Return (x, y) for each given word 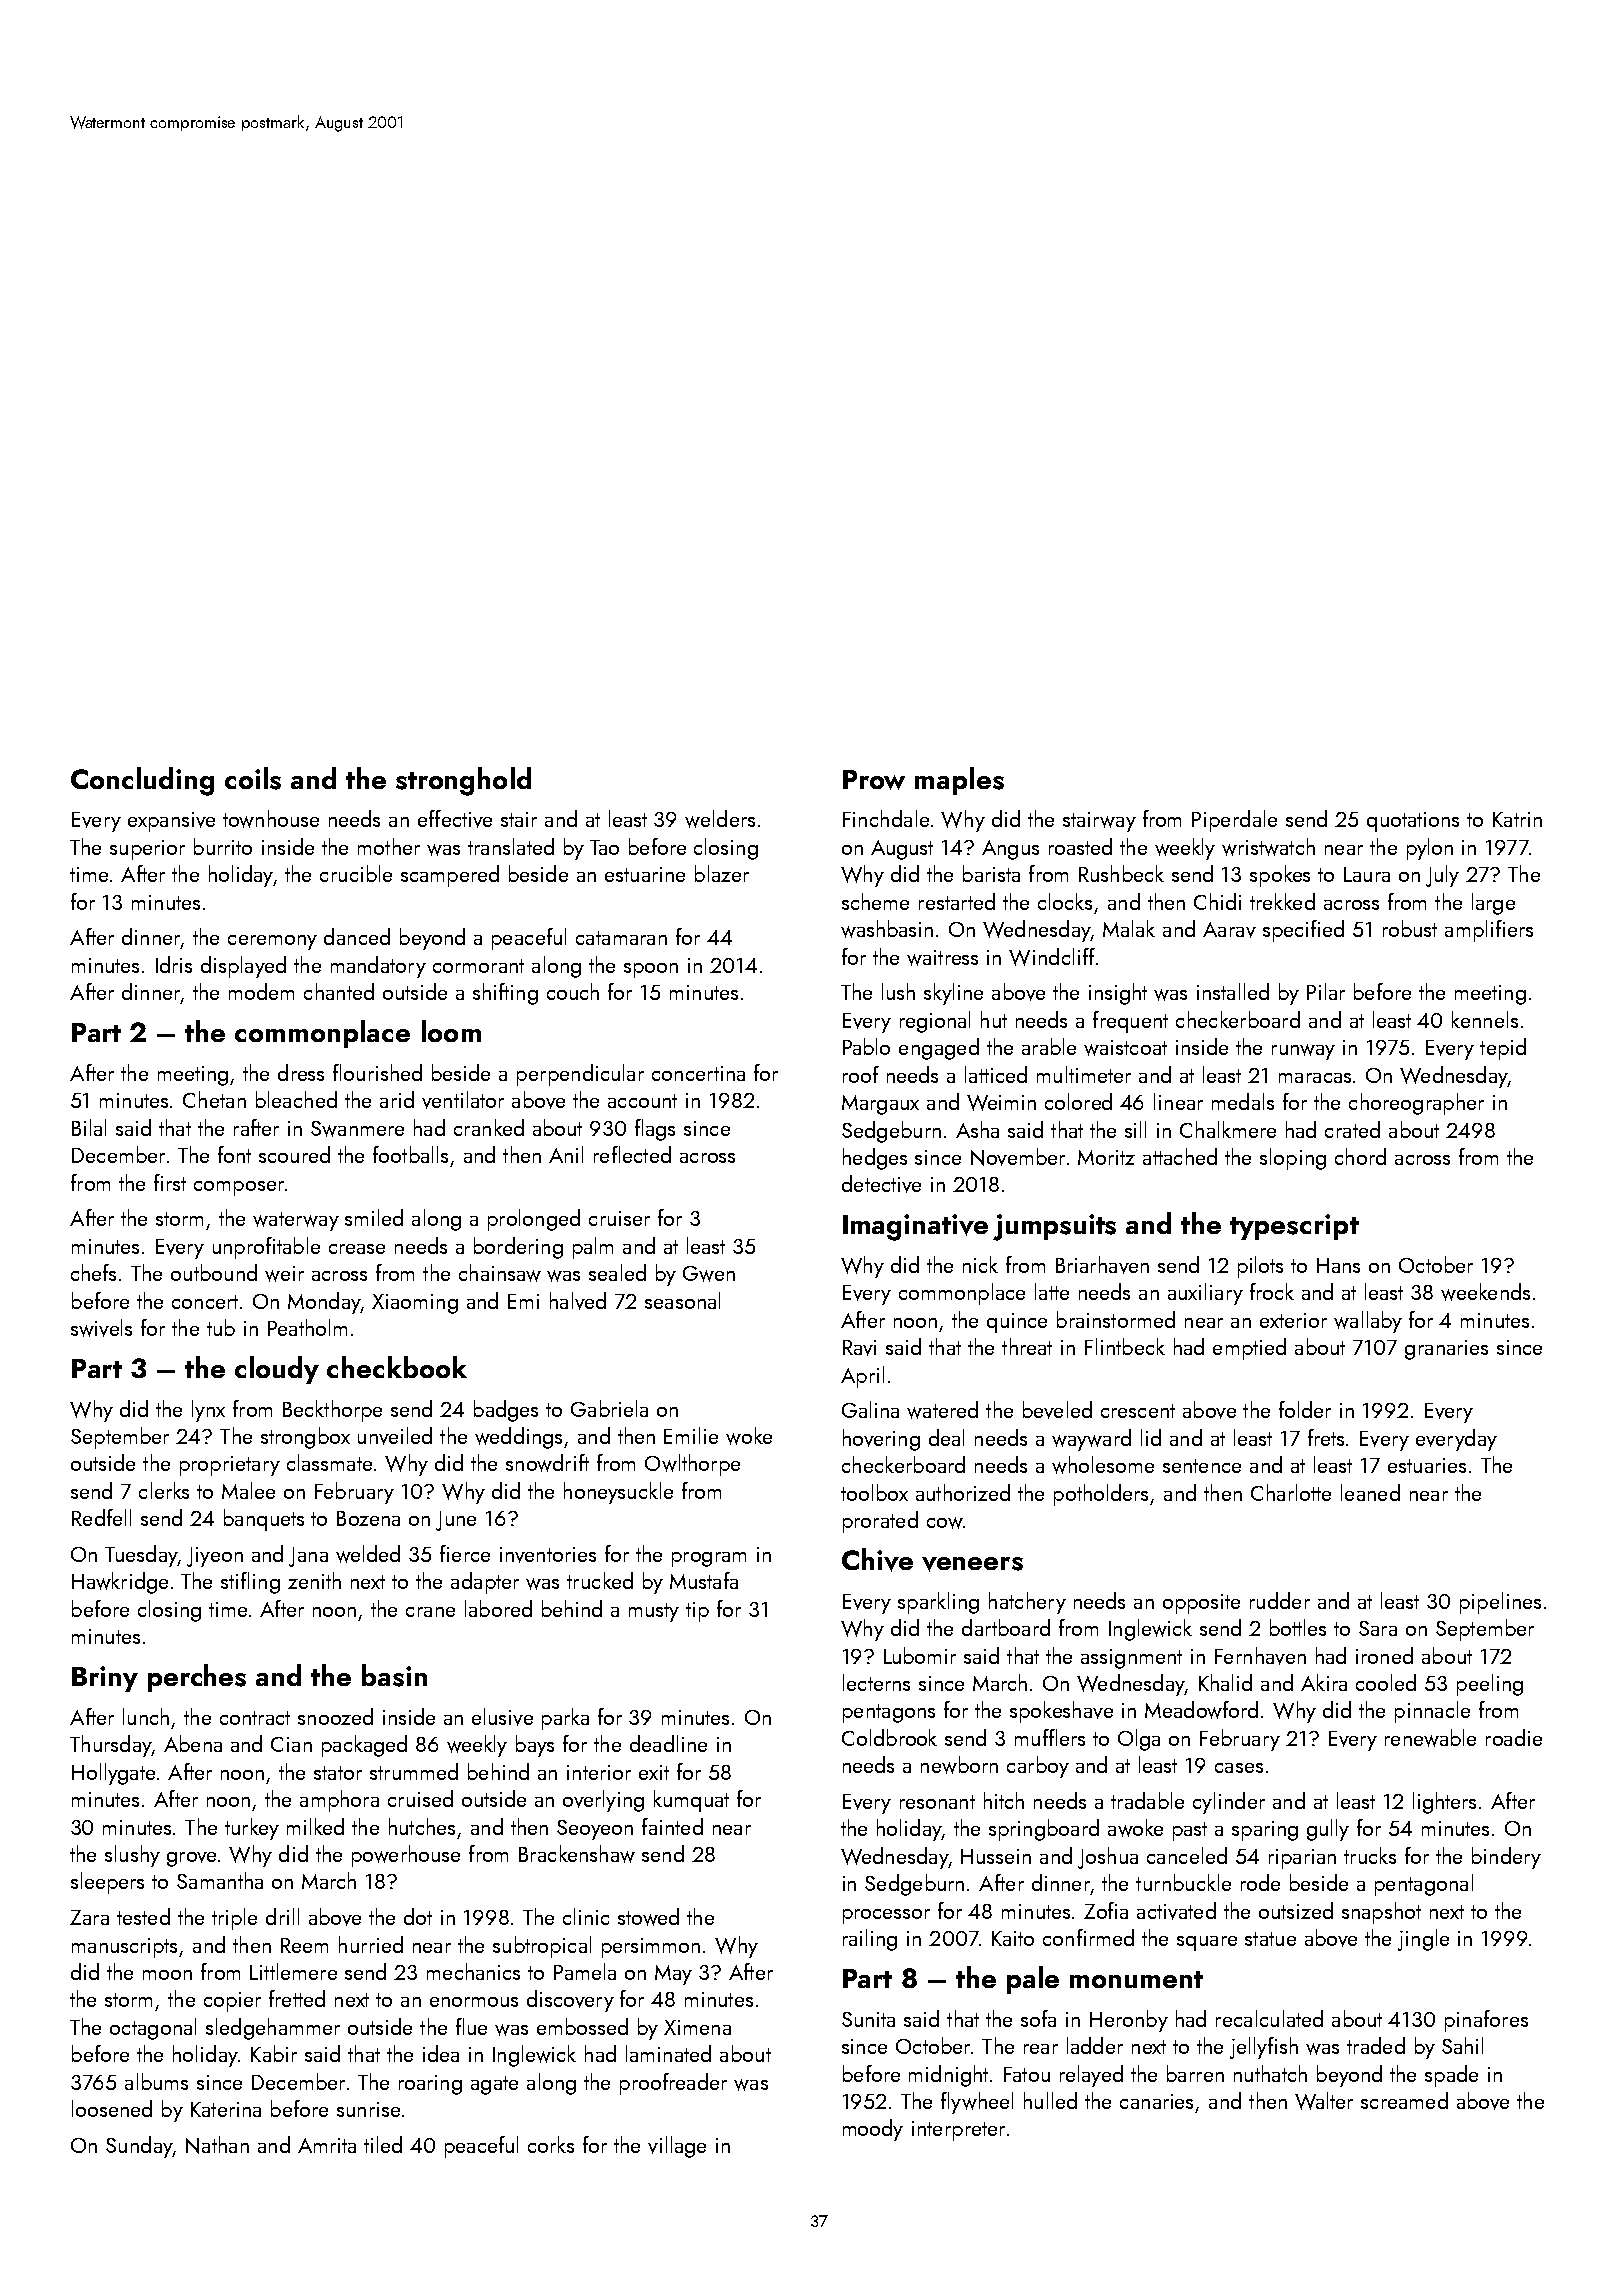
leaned (1370, 1492)
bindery (1506, 1858)
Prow (874, 780)
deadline (668, 1743)
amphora (339, 1801)
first (170, 1182)
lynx (208, 1411)
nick (980, 1264)
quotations (1413, 822)
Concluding (142, 781)
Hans (1338, 1265)
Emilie (691, 1435)
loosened (112, 2108)
